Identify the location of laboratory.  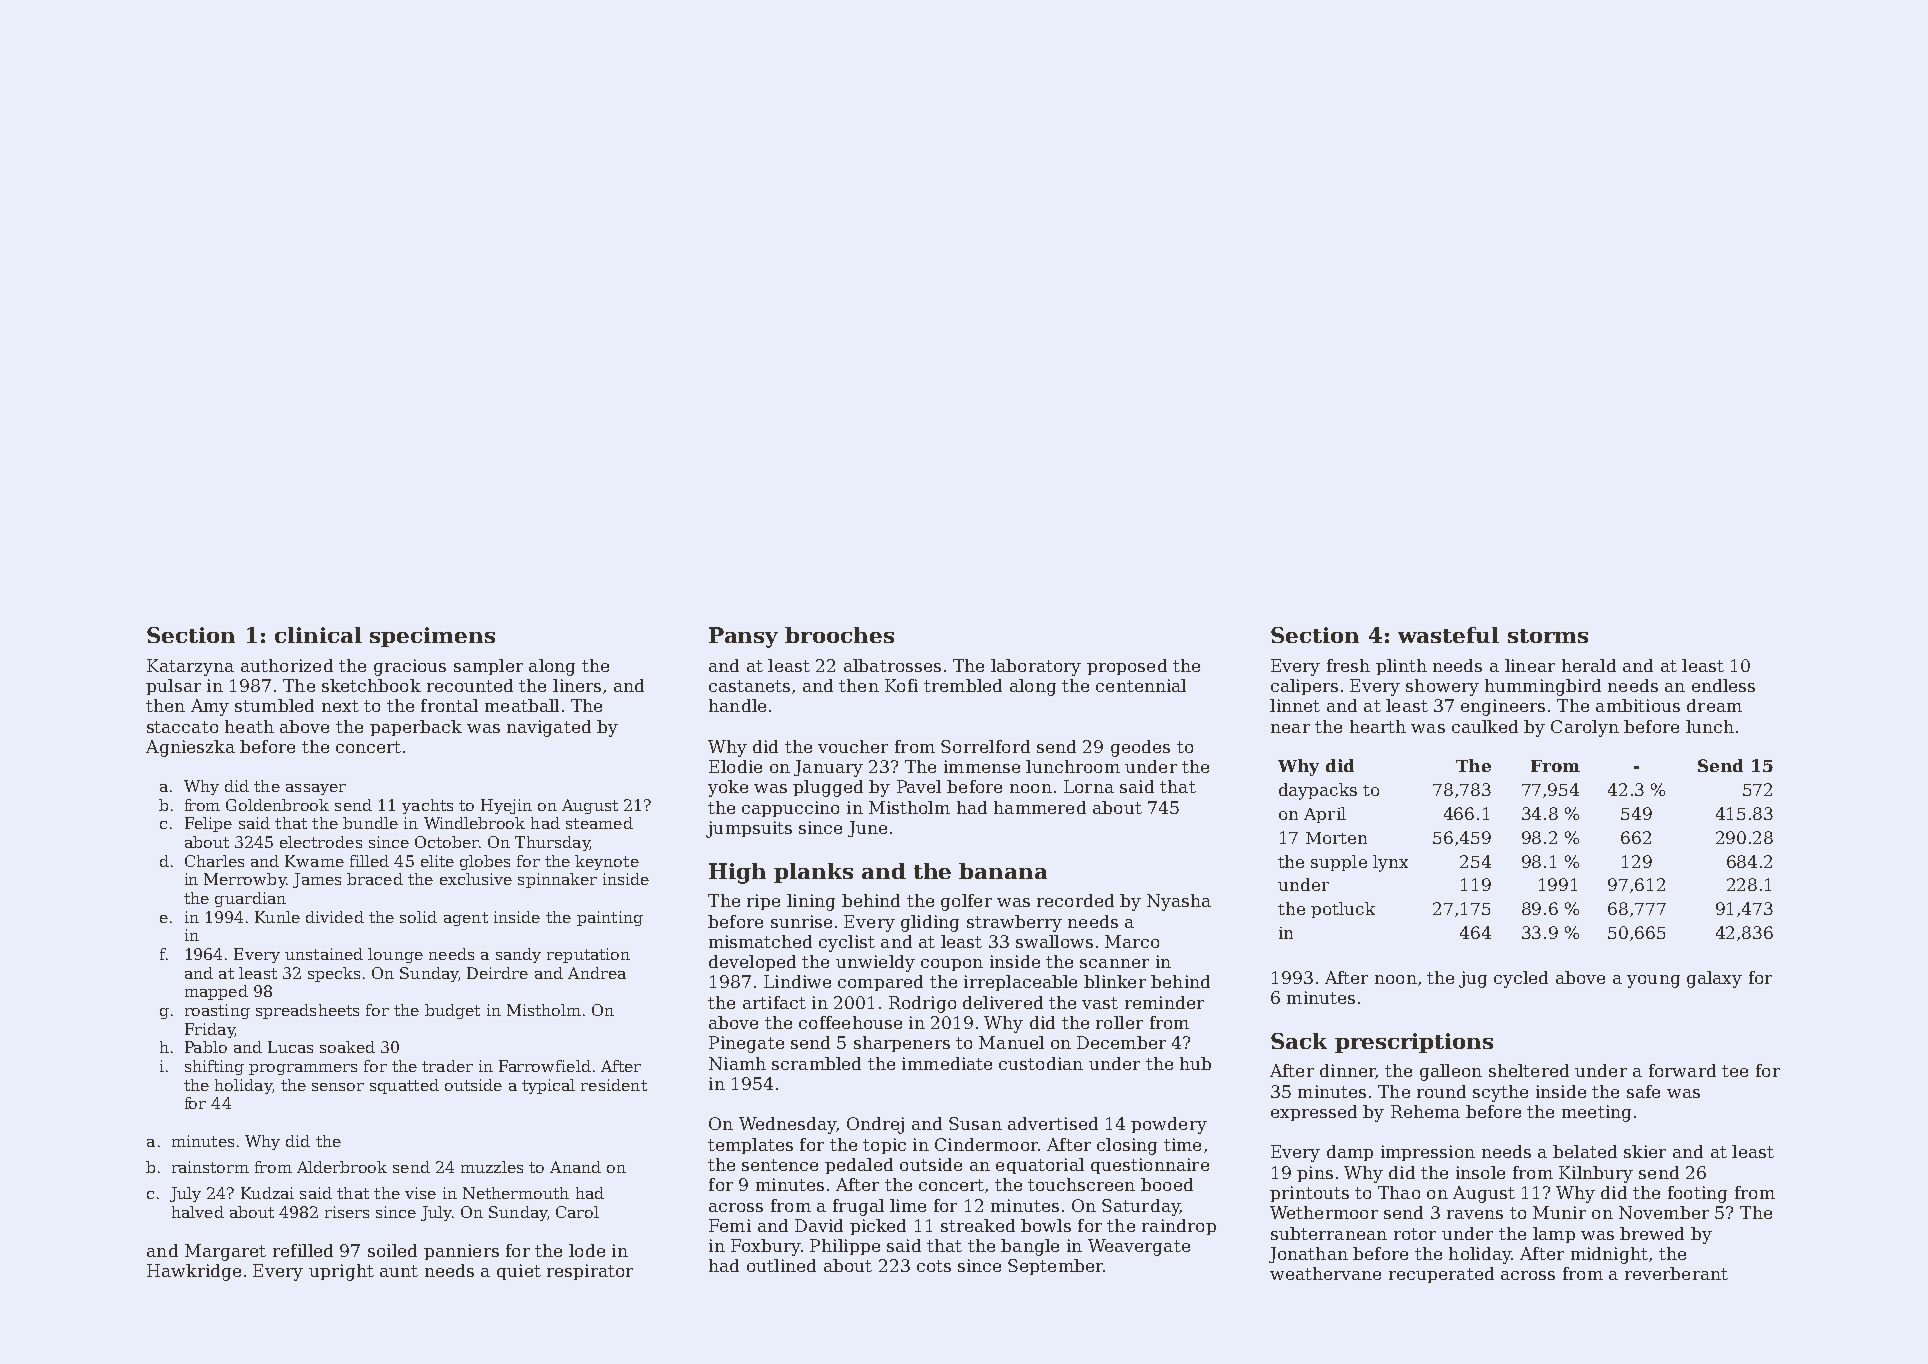
(1036, 667).
